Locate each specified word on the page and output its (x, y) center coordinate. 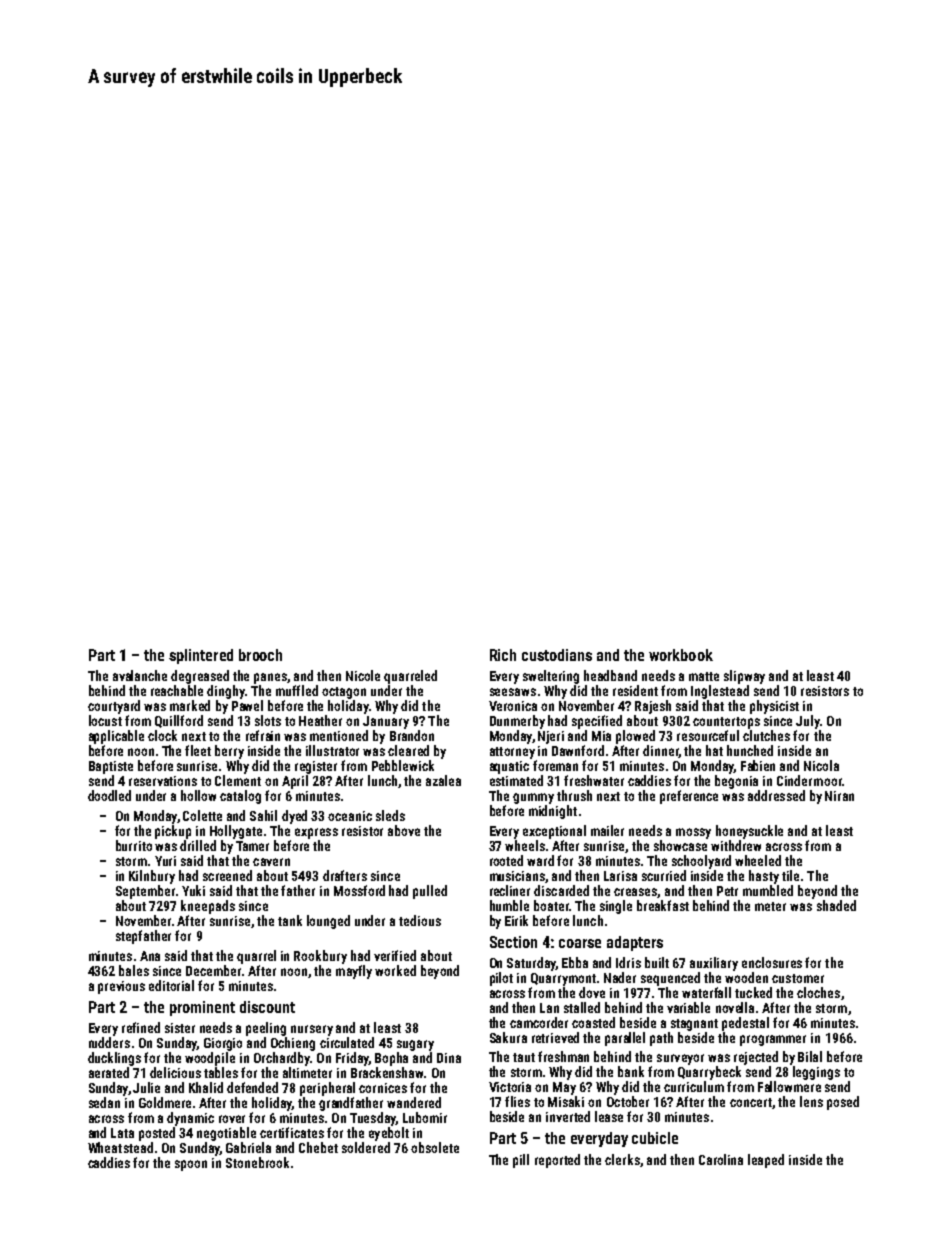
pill (521, 1161)
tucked (753, 992)
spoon (191, 1165)
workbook (681, 655)
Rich (503, 655)
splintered (201, 656)
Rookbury (320, 957)
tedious (420, 920)
